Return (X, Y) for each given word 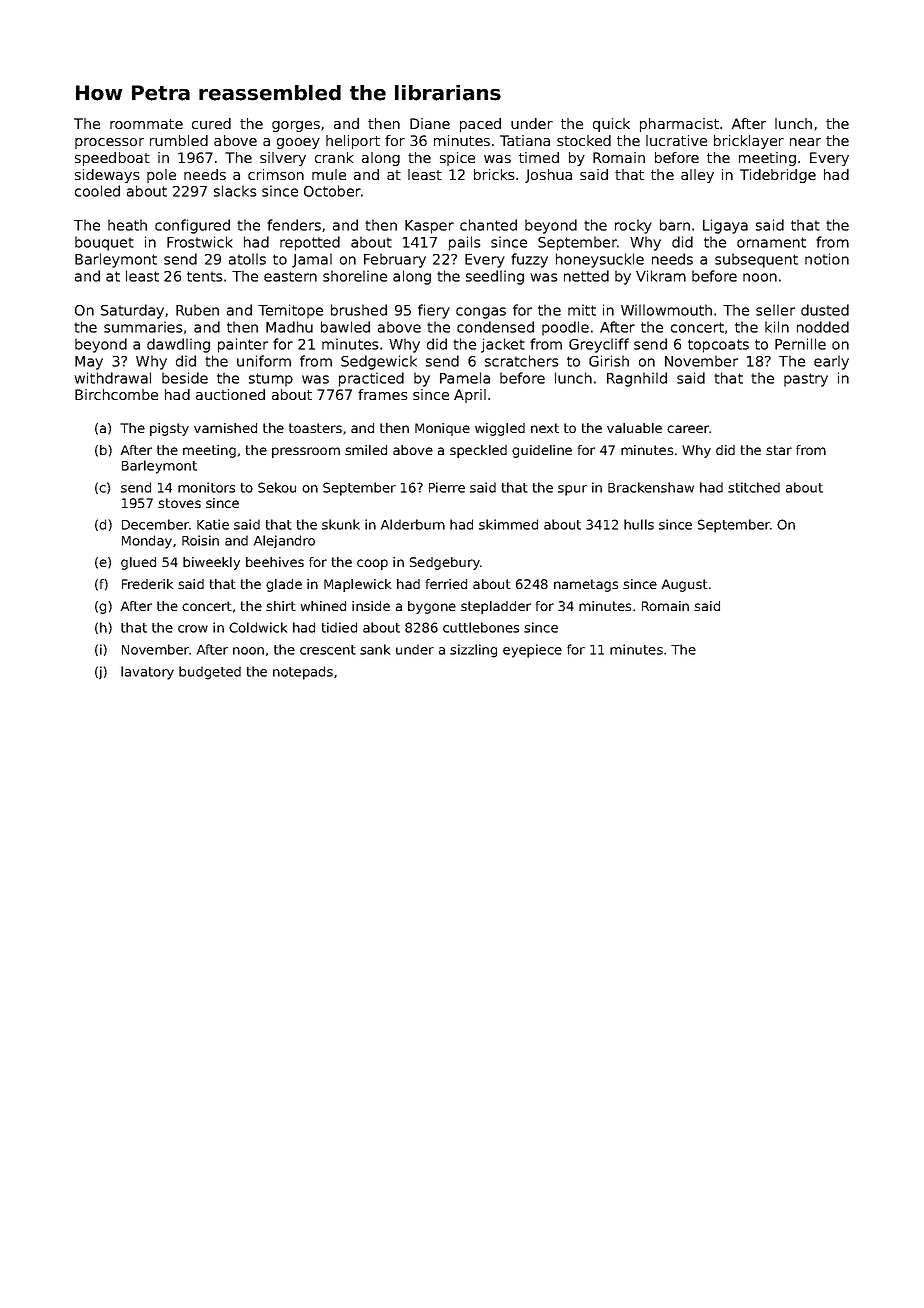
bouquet (104, 243)
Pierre (447, 487)
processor (109, 143)
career (688, 429)
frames (383, 394)
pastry (806, 380)
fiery (434, 311)
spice (457, 159)
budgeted (210, 673)
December (155, 524)
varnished (225, 428)
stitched (754, 487)
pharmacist (679, 125)
